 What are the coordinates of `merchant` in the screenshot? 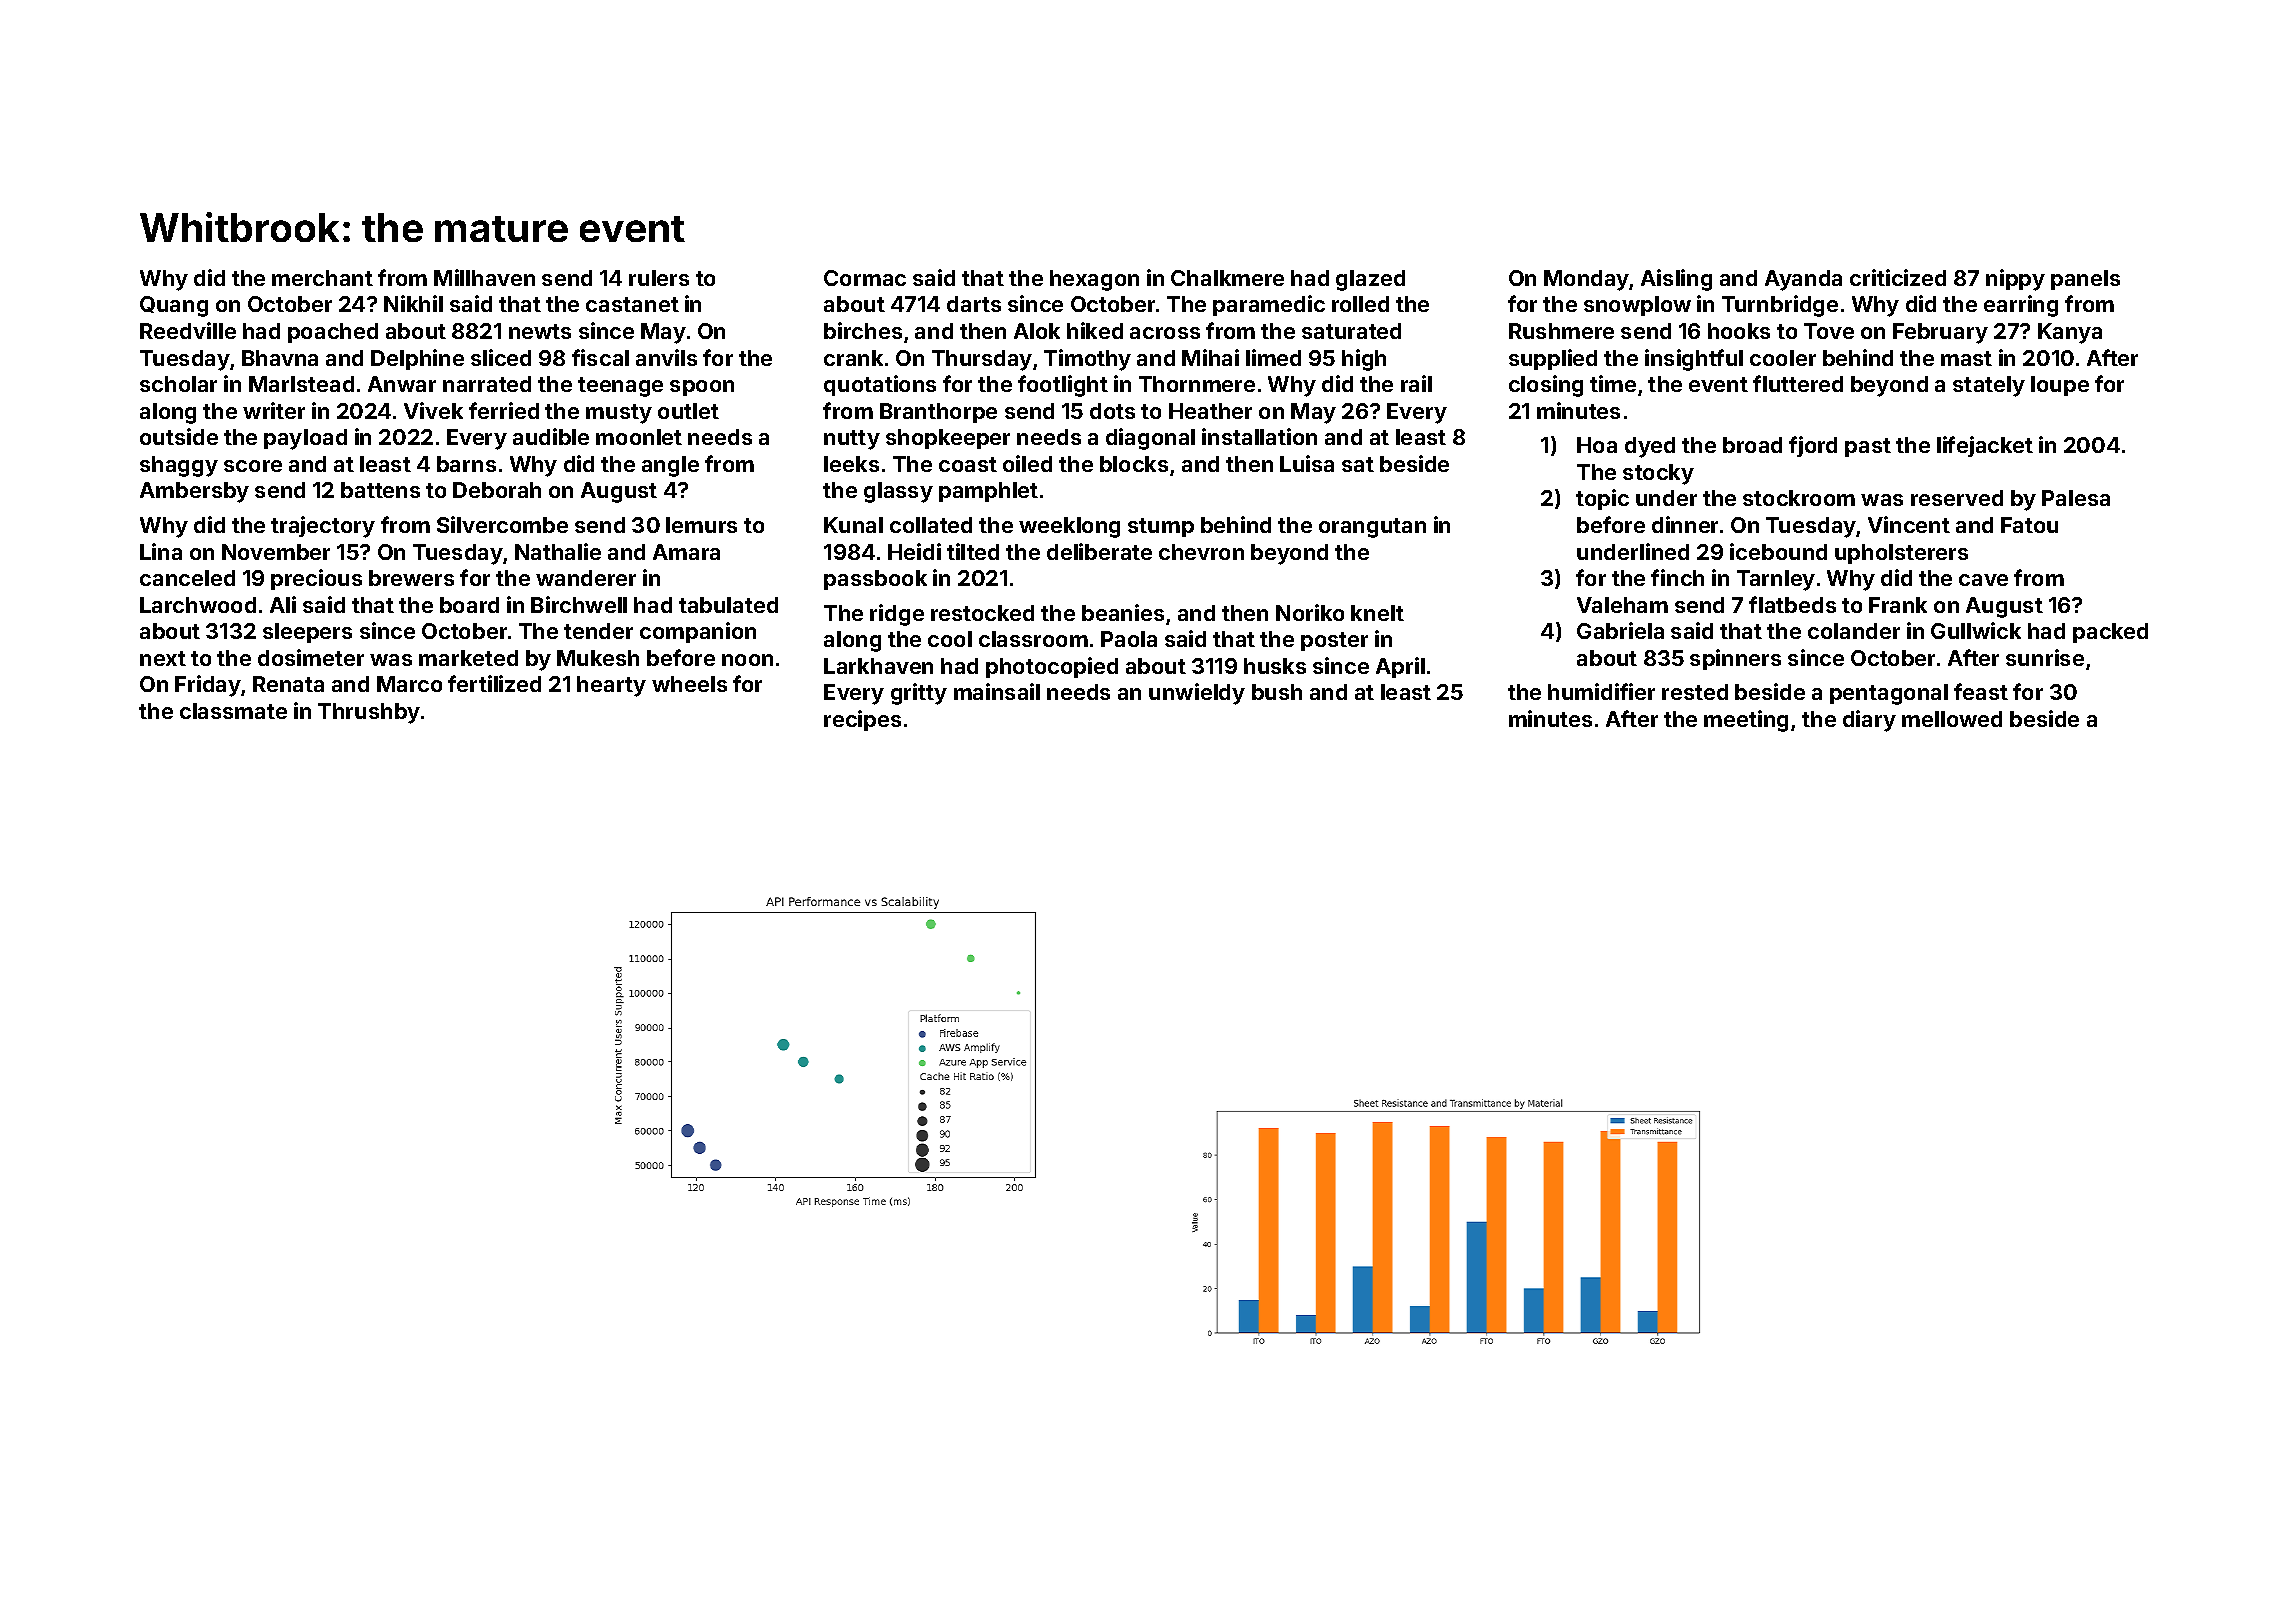 It's located at (322, 278).
